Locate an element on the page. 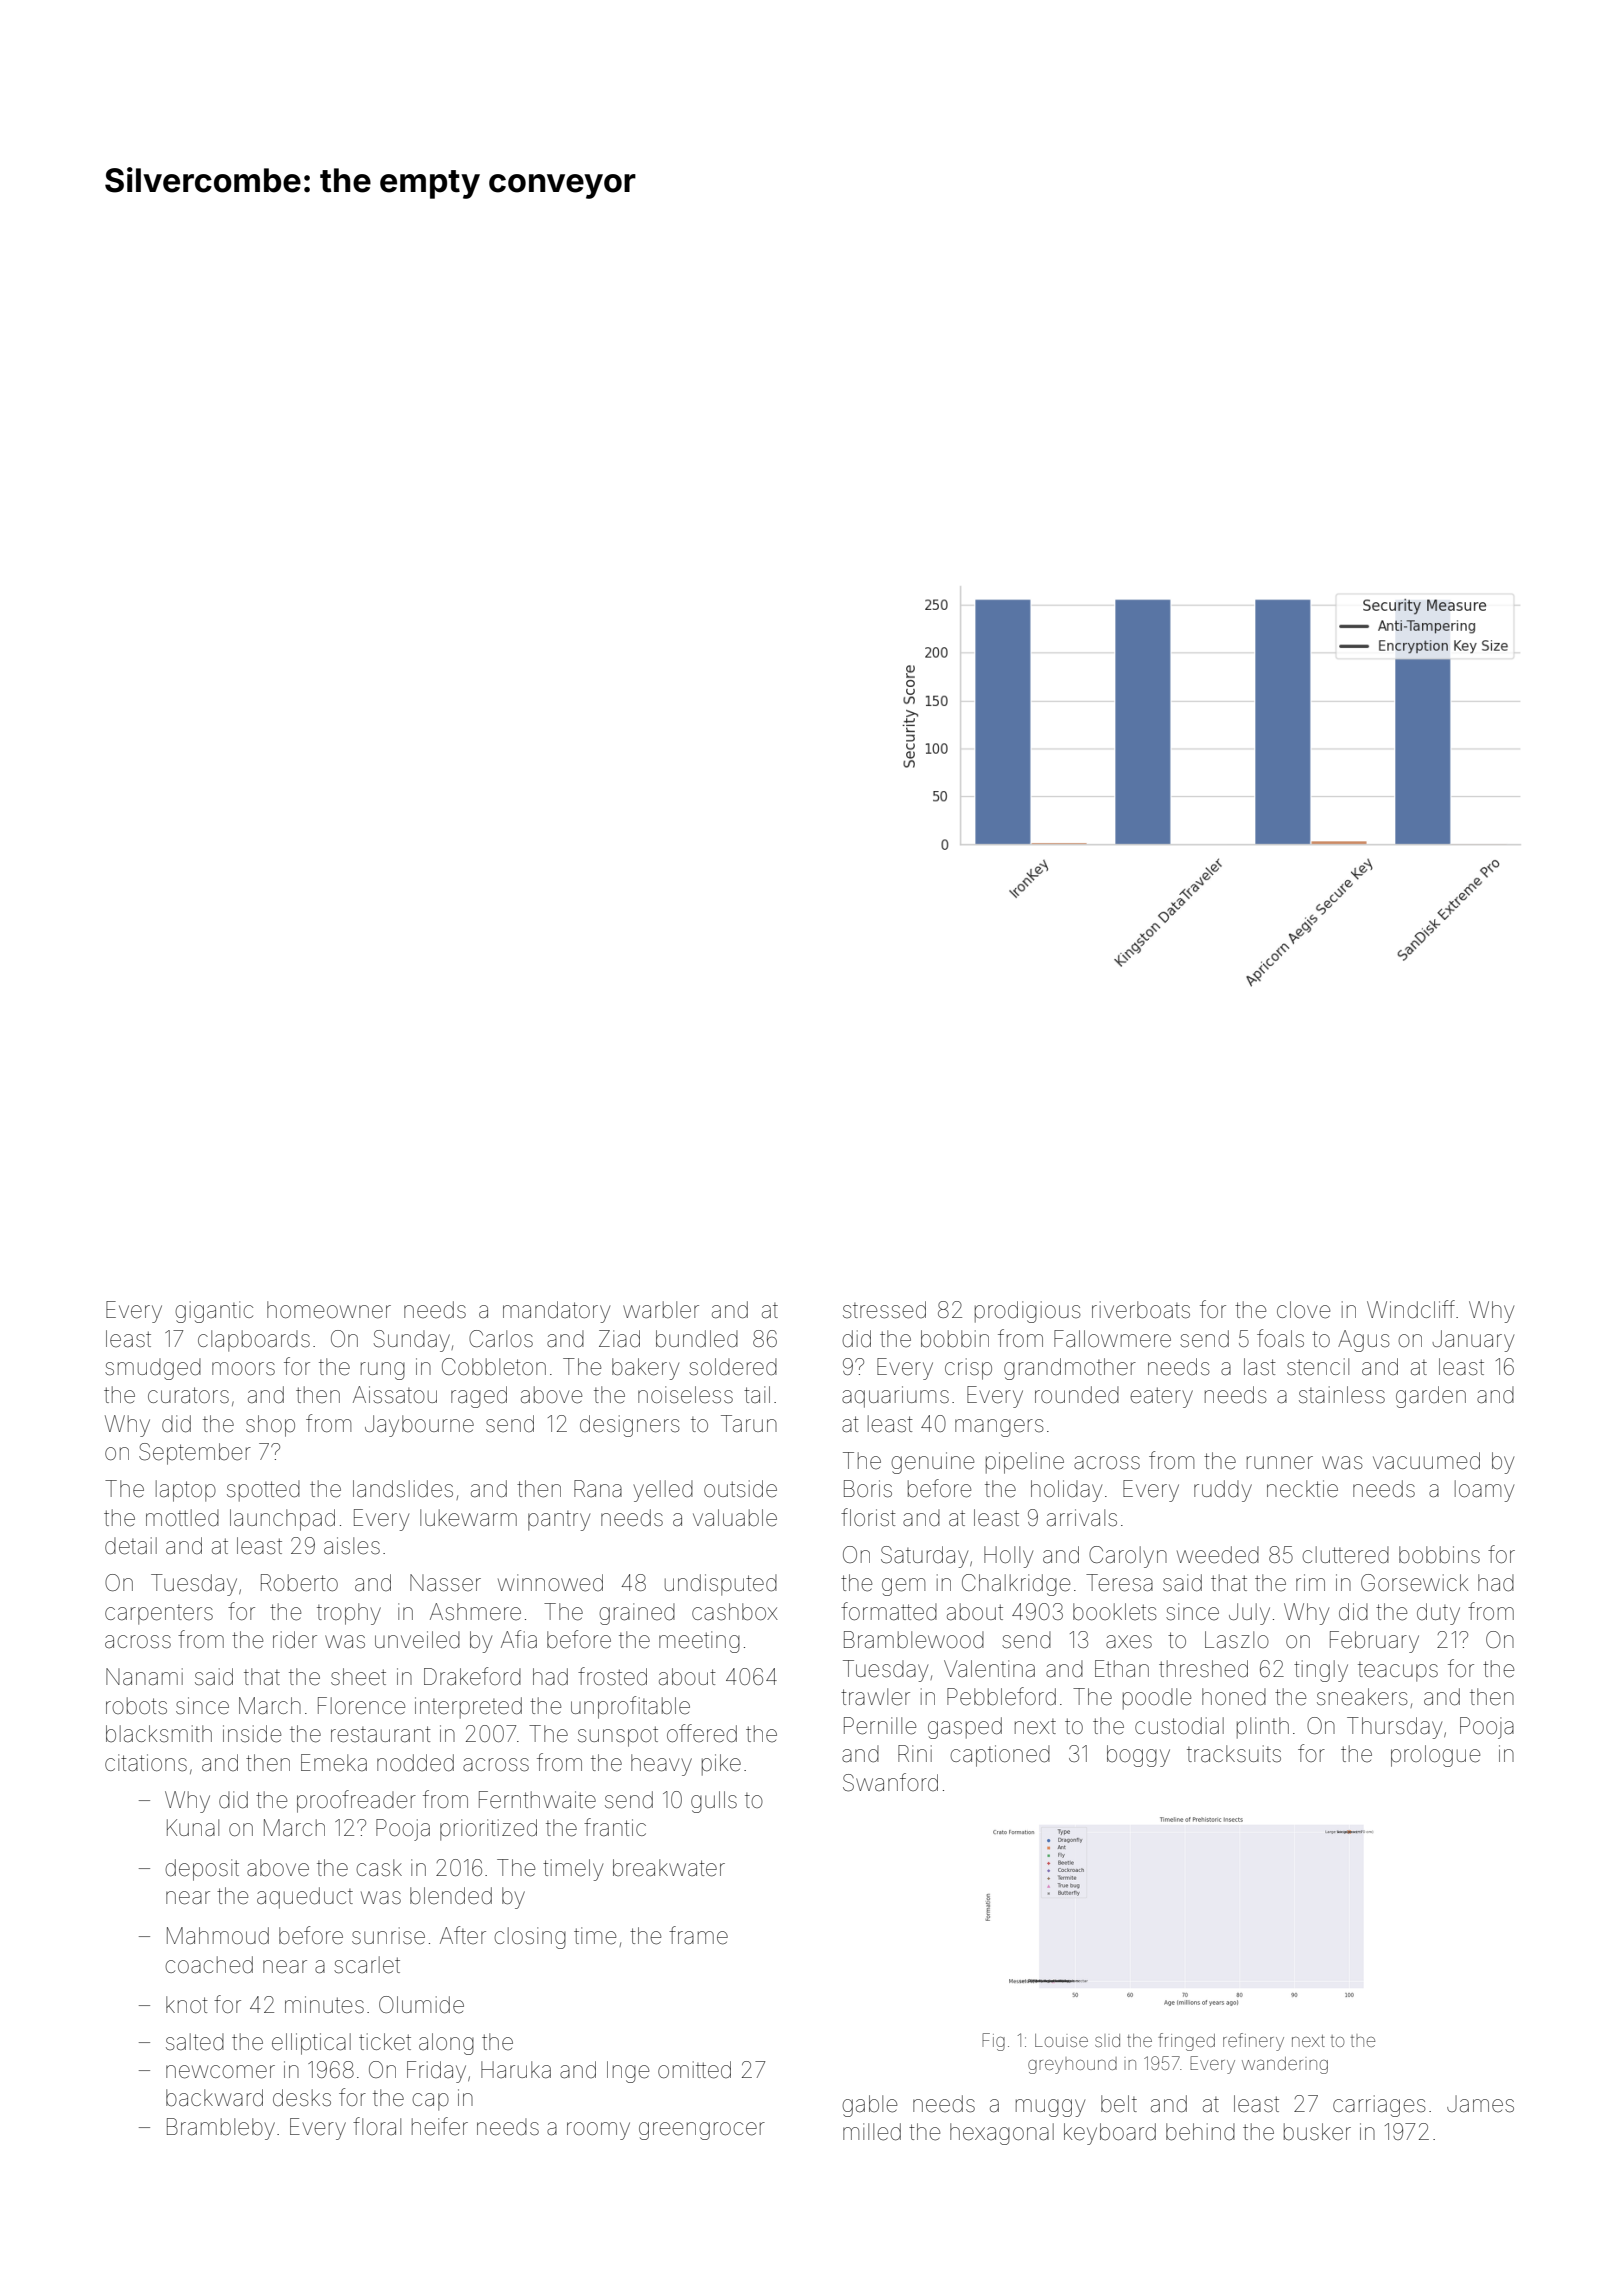 Image resolution: width=1620 pixels, height=2292 pixels. refinery is located at coordinates (1253, 2042).
